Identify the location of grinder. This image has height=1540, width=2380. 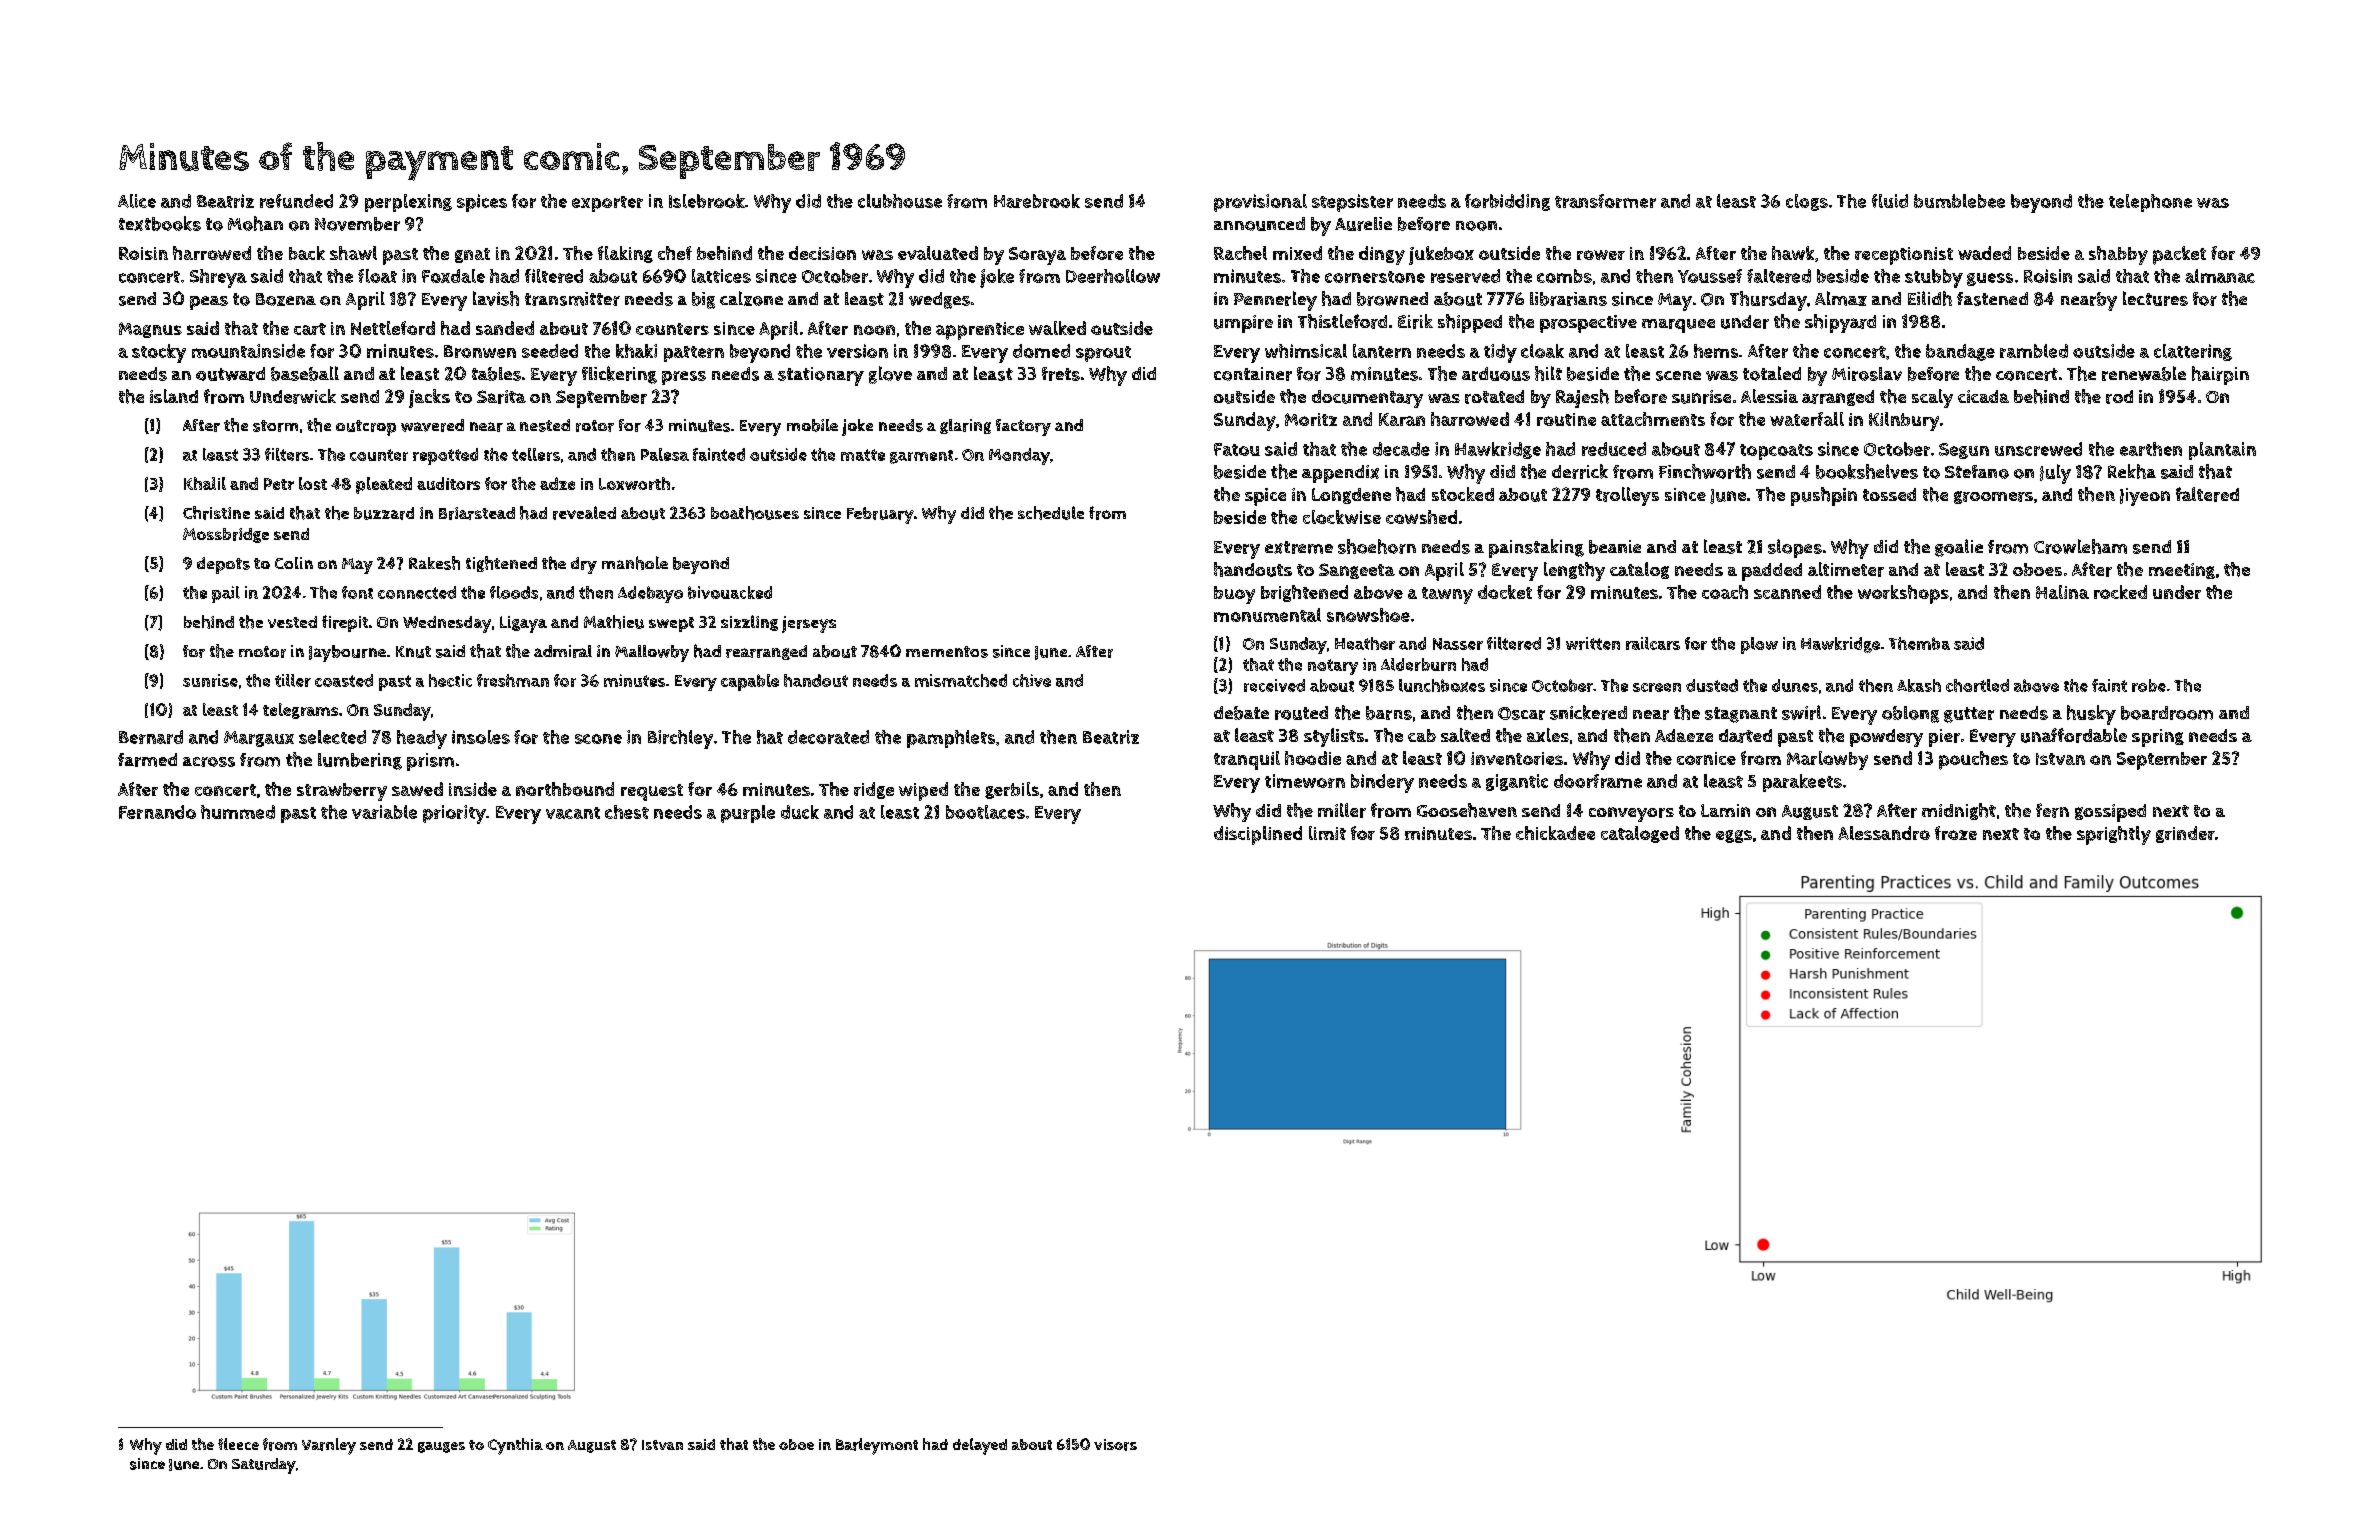
(2185, 834).
